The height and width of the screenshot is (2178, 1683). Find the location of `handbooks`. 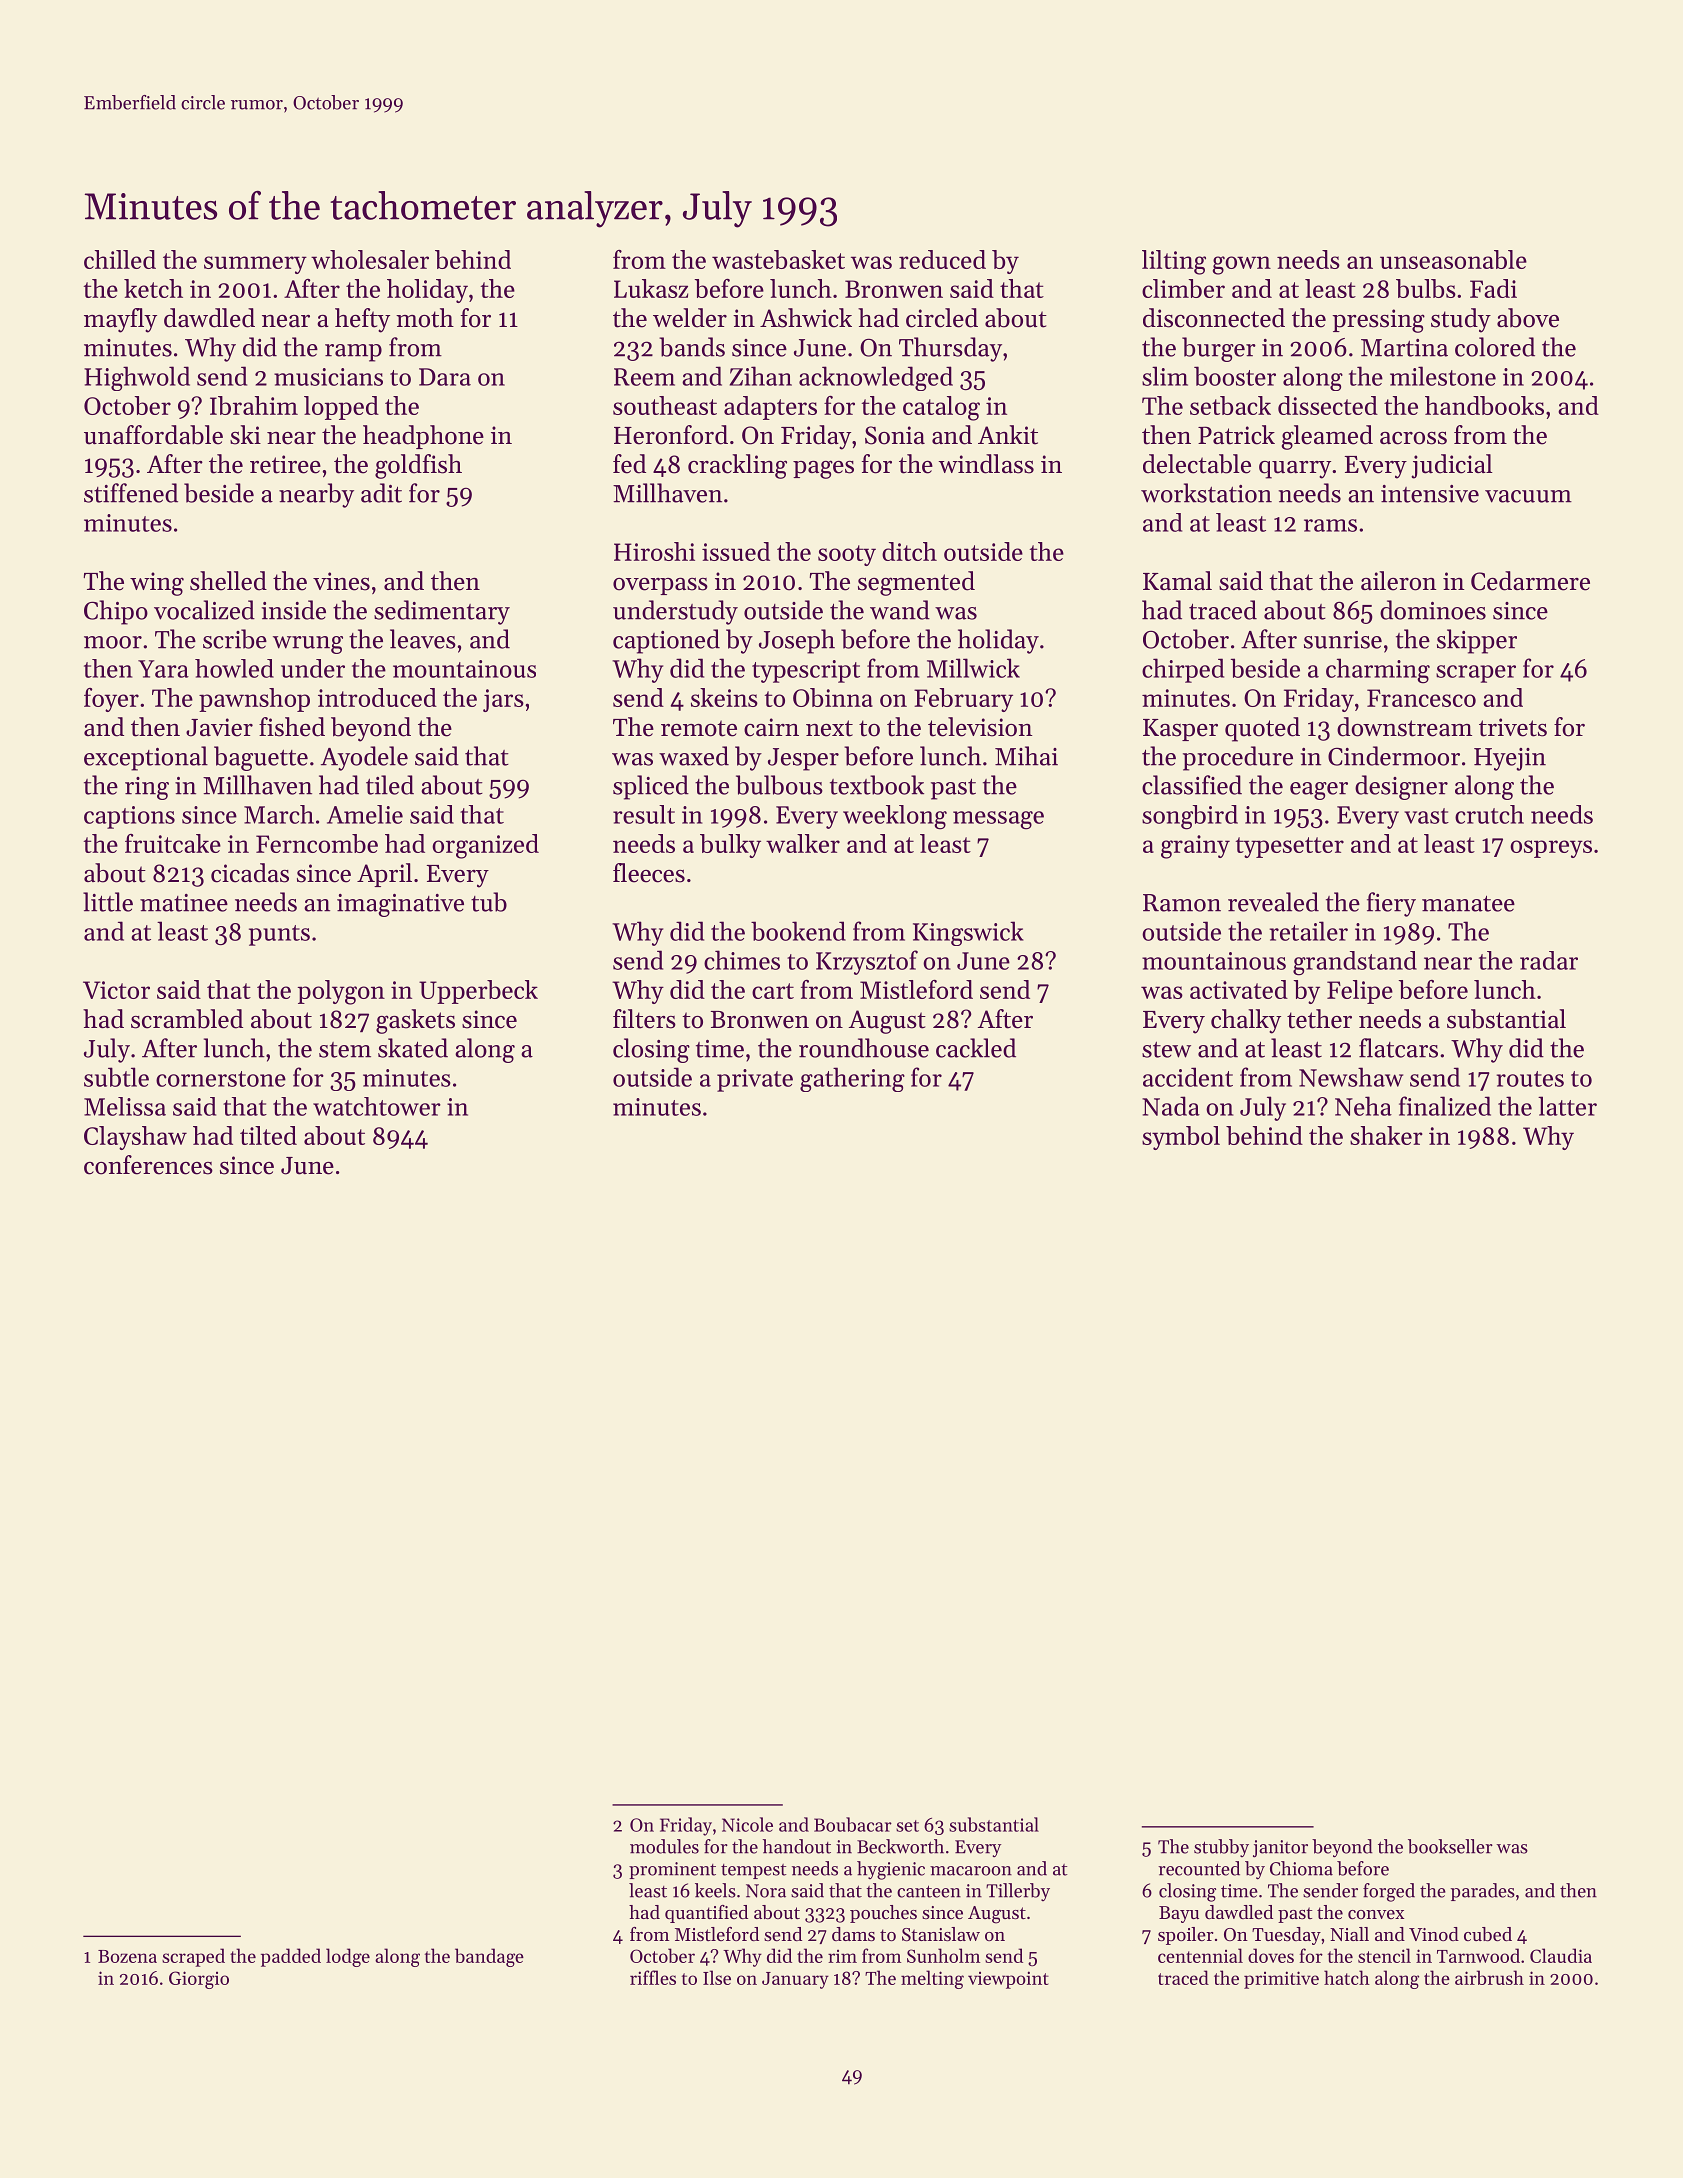

handbooks is located at coordinates (1484, 405).
